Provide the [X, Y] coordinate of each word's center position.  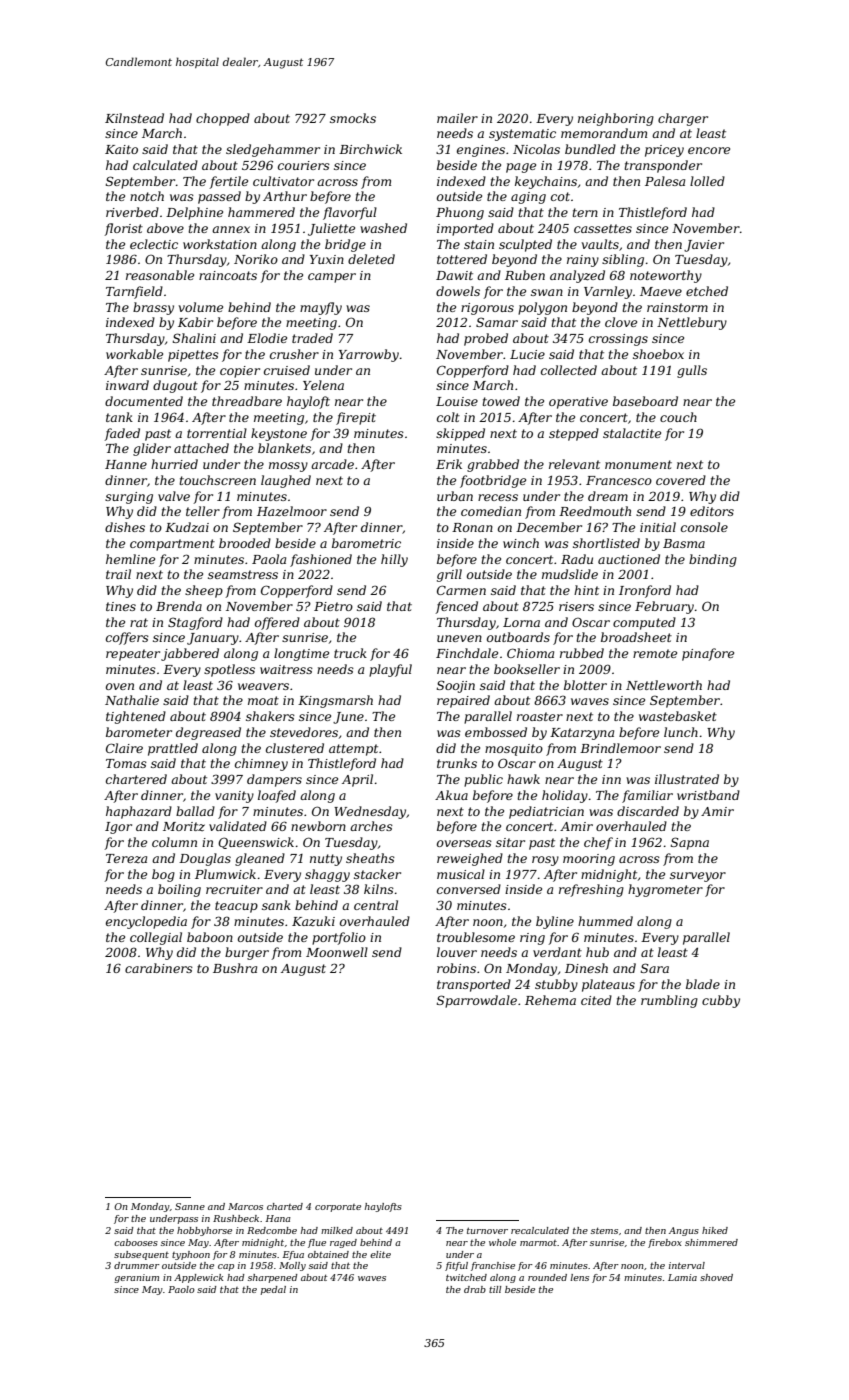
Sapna [690, 843]
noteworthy [666, 276]
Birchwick [370, 149]
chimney [261, 764]
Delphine [194, 213]
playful [390, 670]
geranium [136, 1278]
